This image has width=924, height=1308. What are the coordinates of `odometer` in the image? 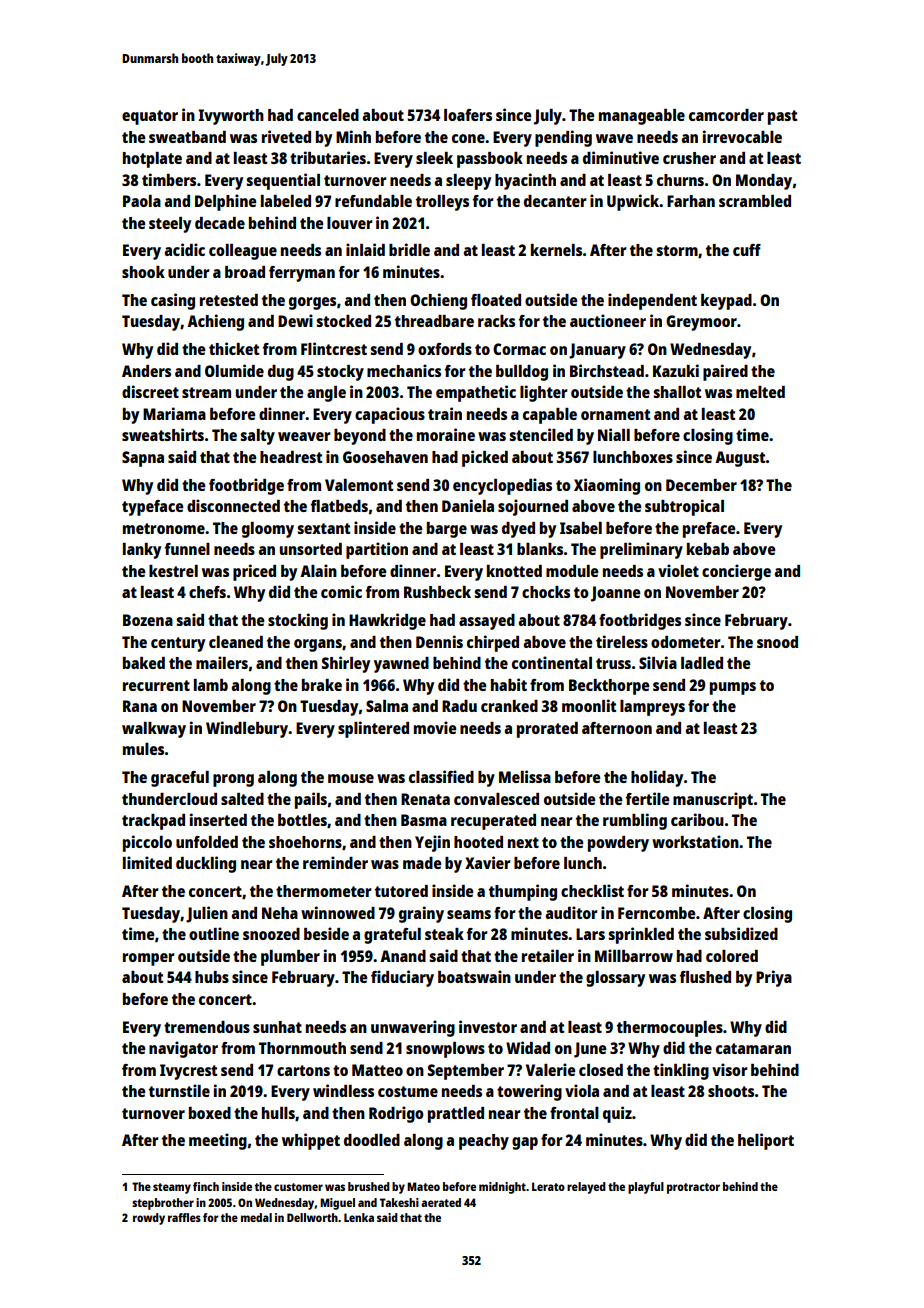 It's located at (686, 642).
